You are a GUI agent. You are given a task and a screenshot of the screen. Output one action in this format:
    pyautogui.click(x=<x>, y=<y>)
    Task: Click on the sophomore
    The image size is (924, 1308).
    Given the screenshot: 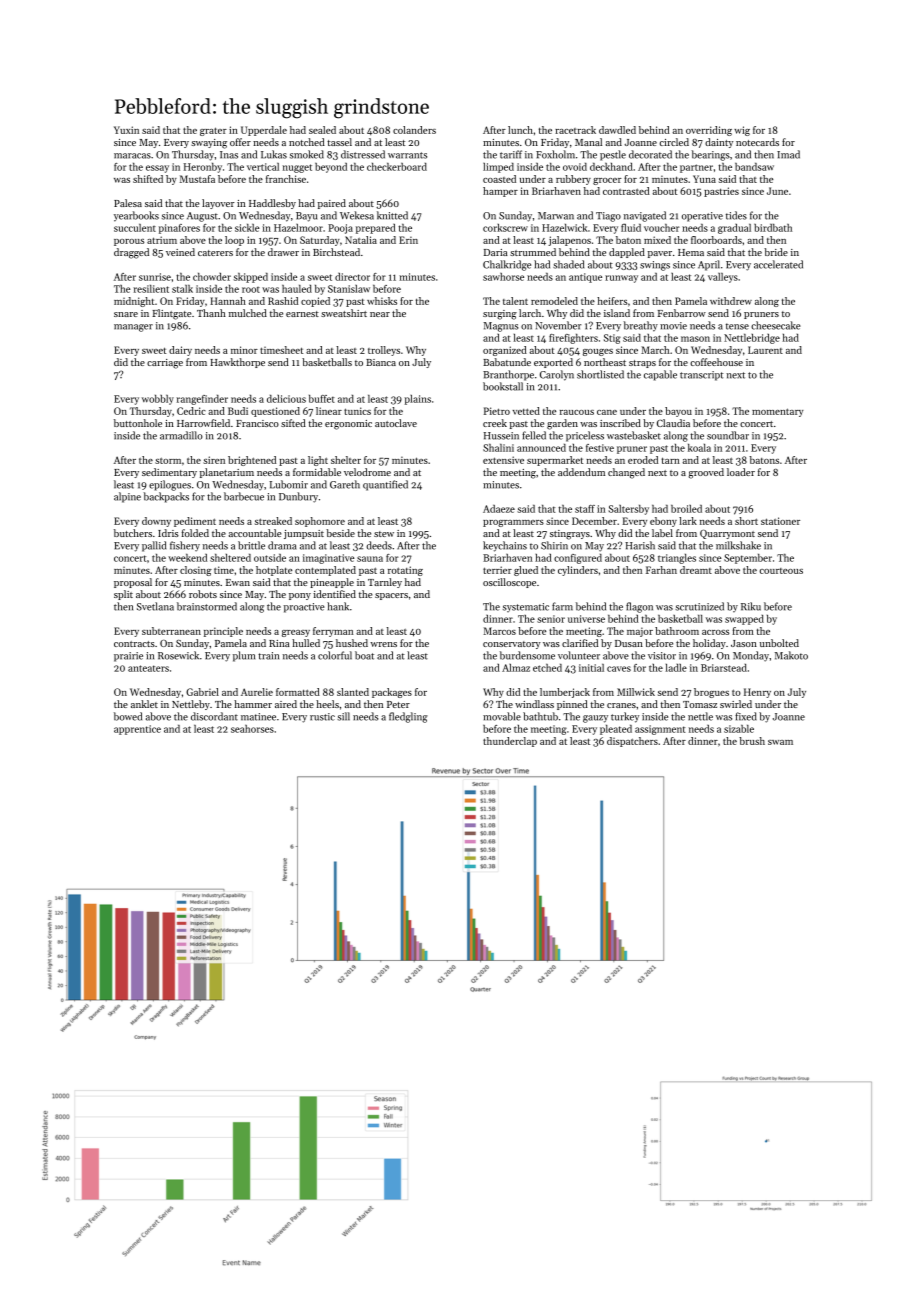 What is the action you would take?
    pyautogui.click(x=320, y=522)
